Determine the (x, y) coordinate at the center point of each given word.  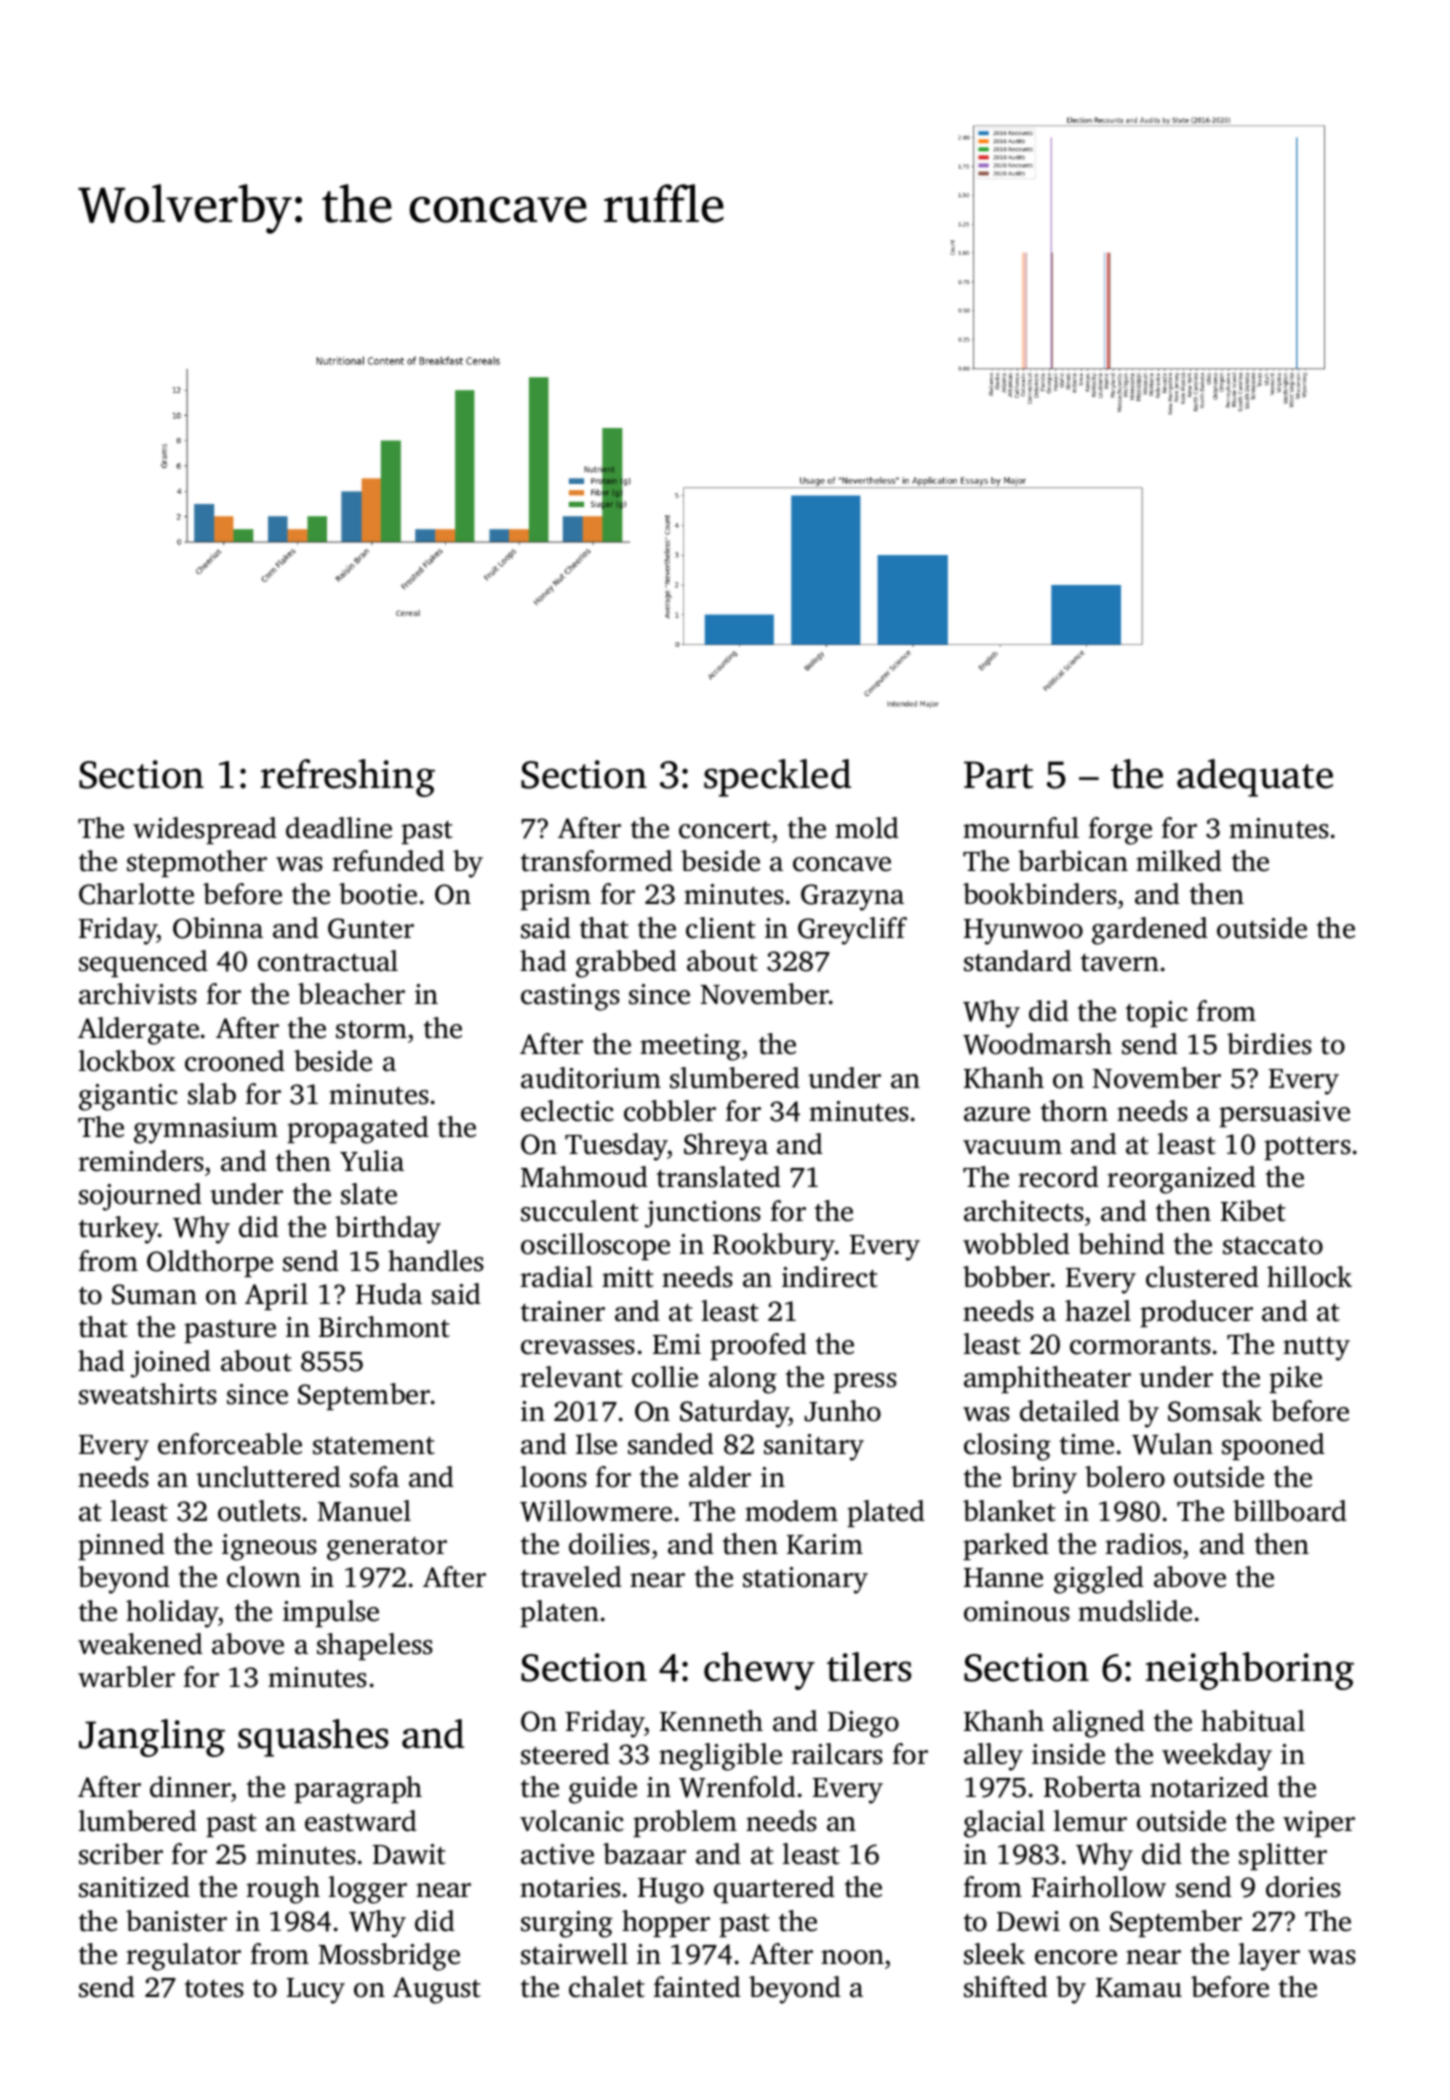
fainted (697, 1987)
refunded (388, 861)
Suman (154, 1294)
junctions (703, 1214)
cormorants (1140, 1346)
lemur (1090, 1821)
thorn (1074, 1111)
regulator (183, 1957)
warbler (126, 1677)
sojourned (140, 1197)
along (743, 1380)
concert (725, 830)
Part (998, 775)
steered (565, 1754)
